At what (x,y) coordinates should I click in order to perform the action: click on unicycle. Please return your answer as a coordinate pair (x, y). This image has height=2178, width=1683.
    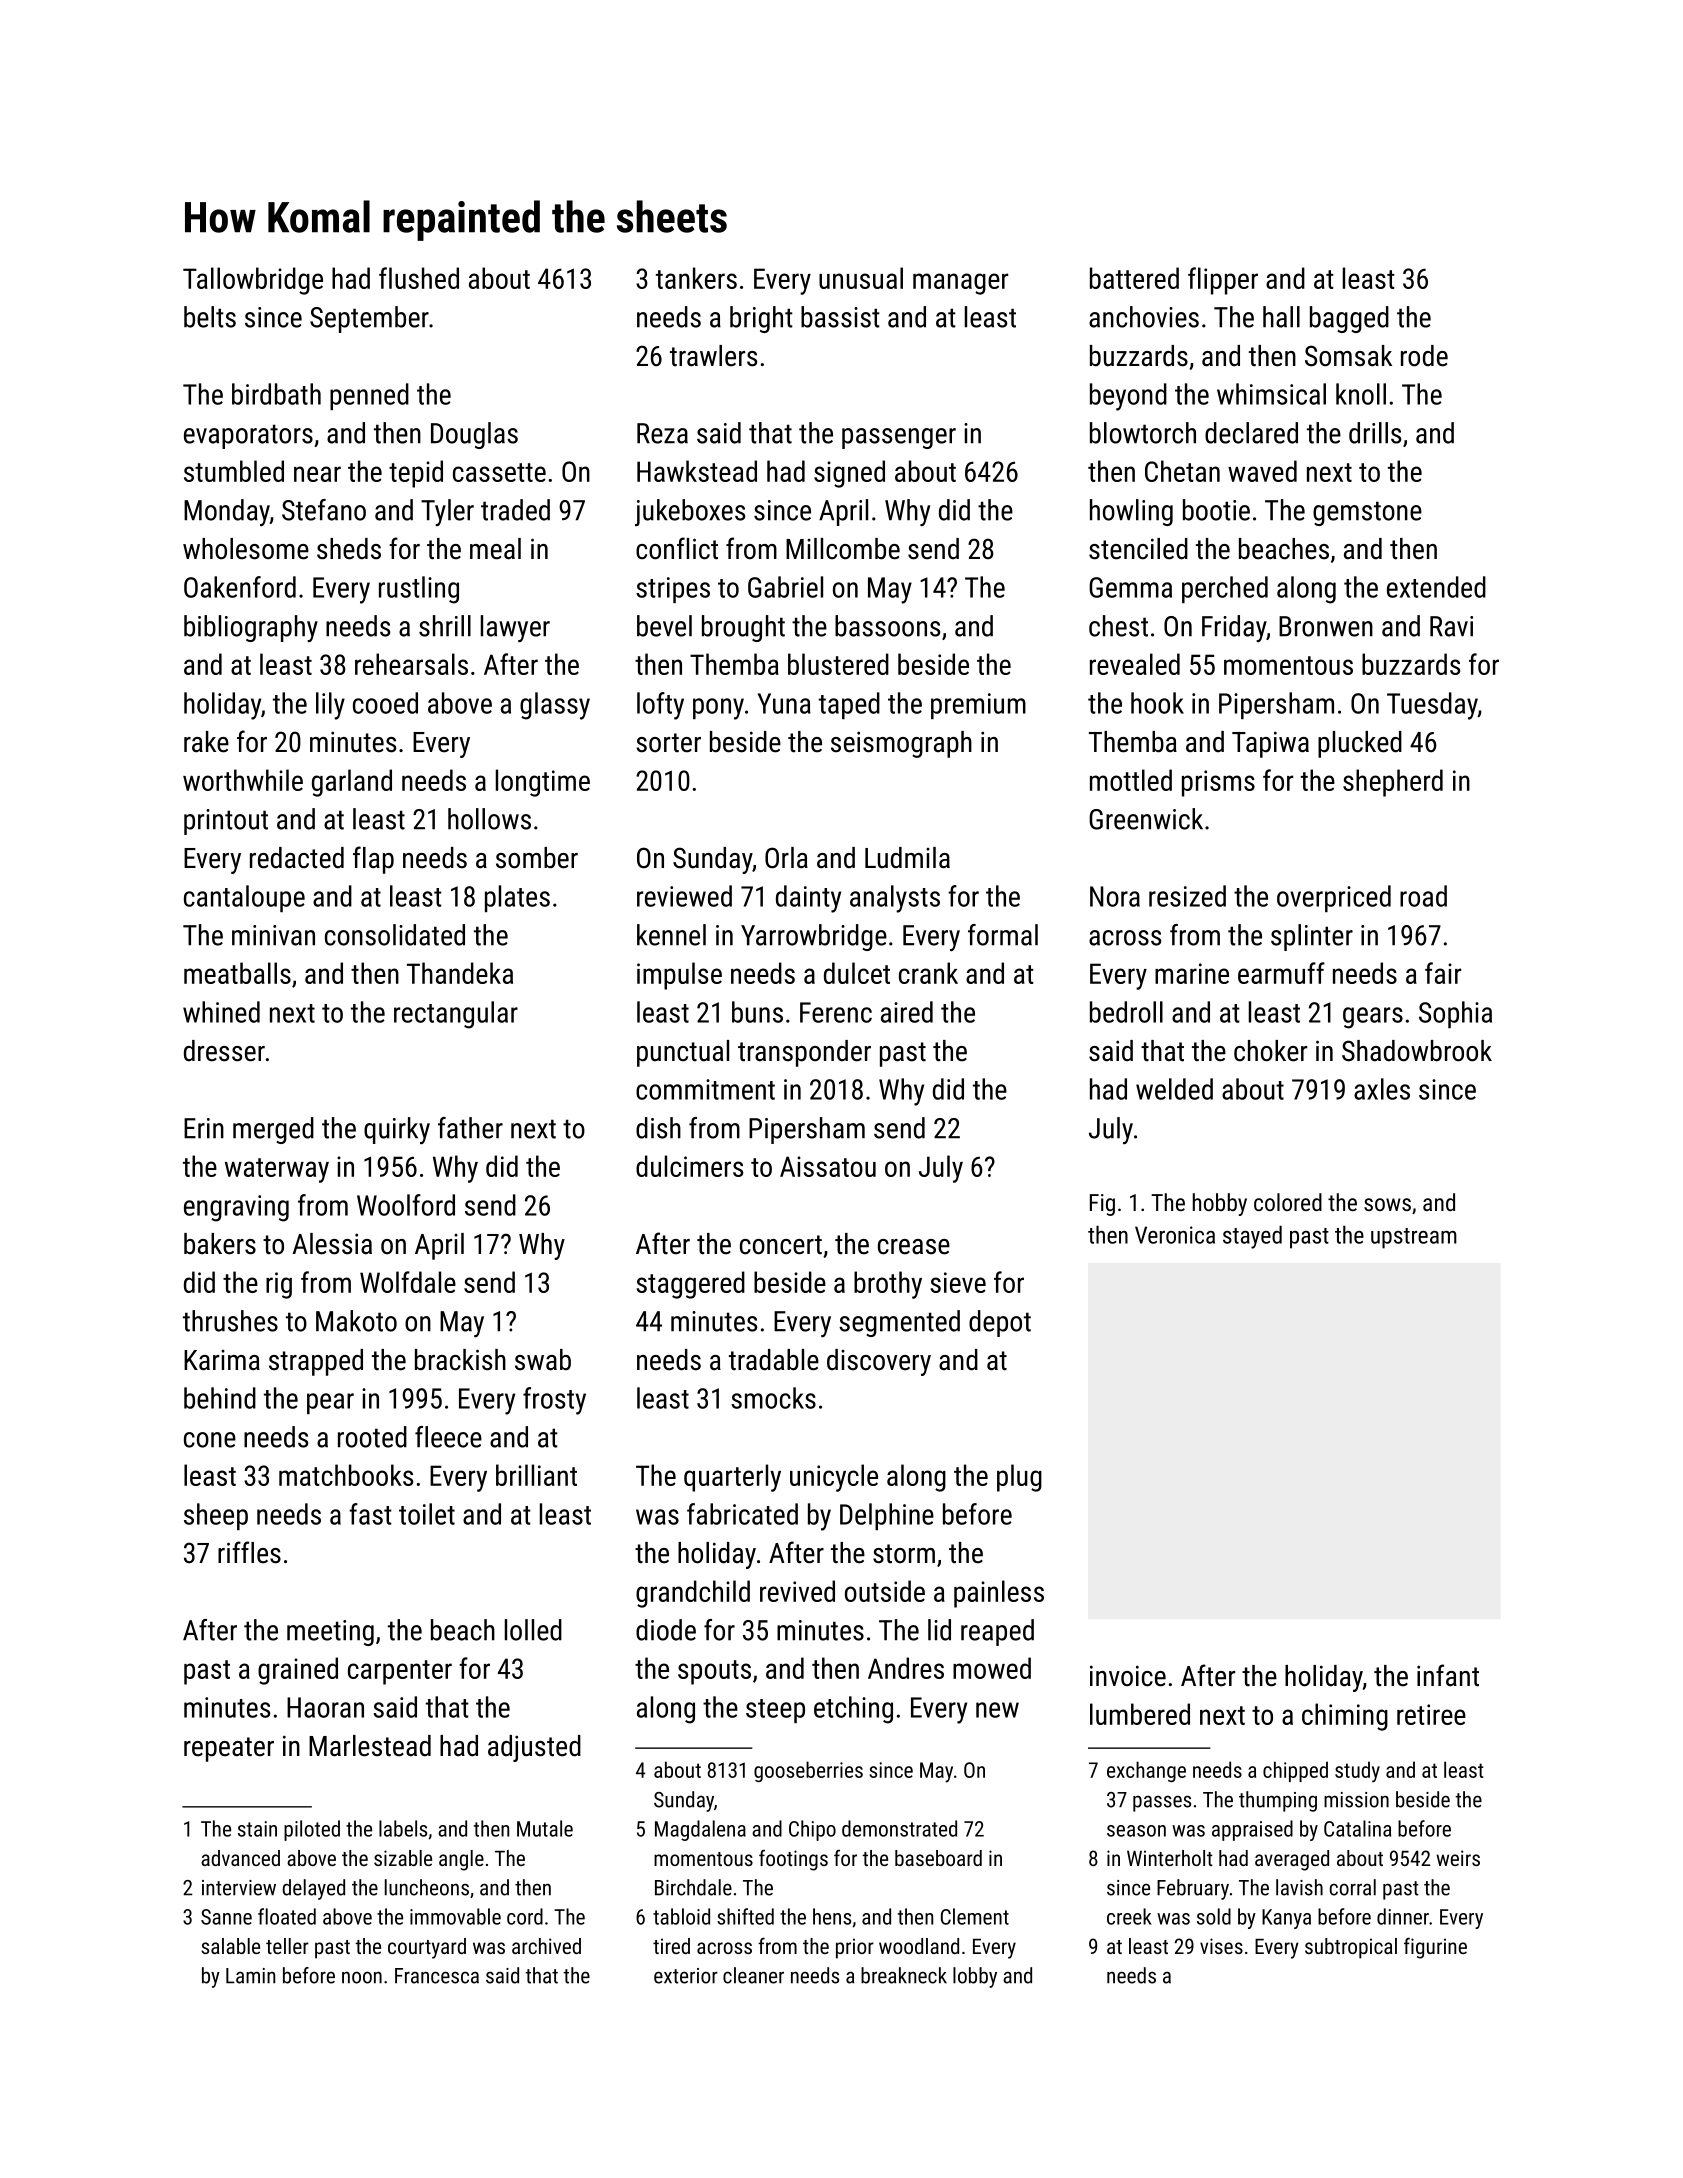
    Looking at the image, I should click on (834, 1478).
